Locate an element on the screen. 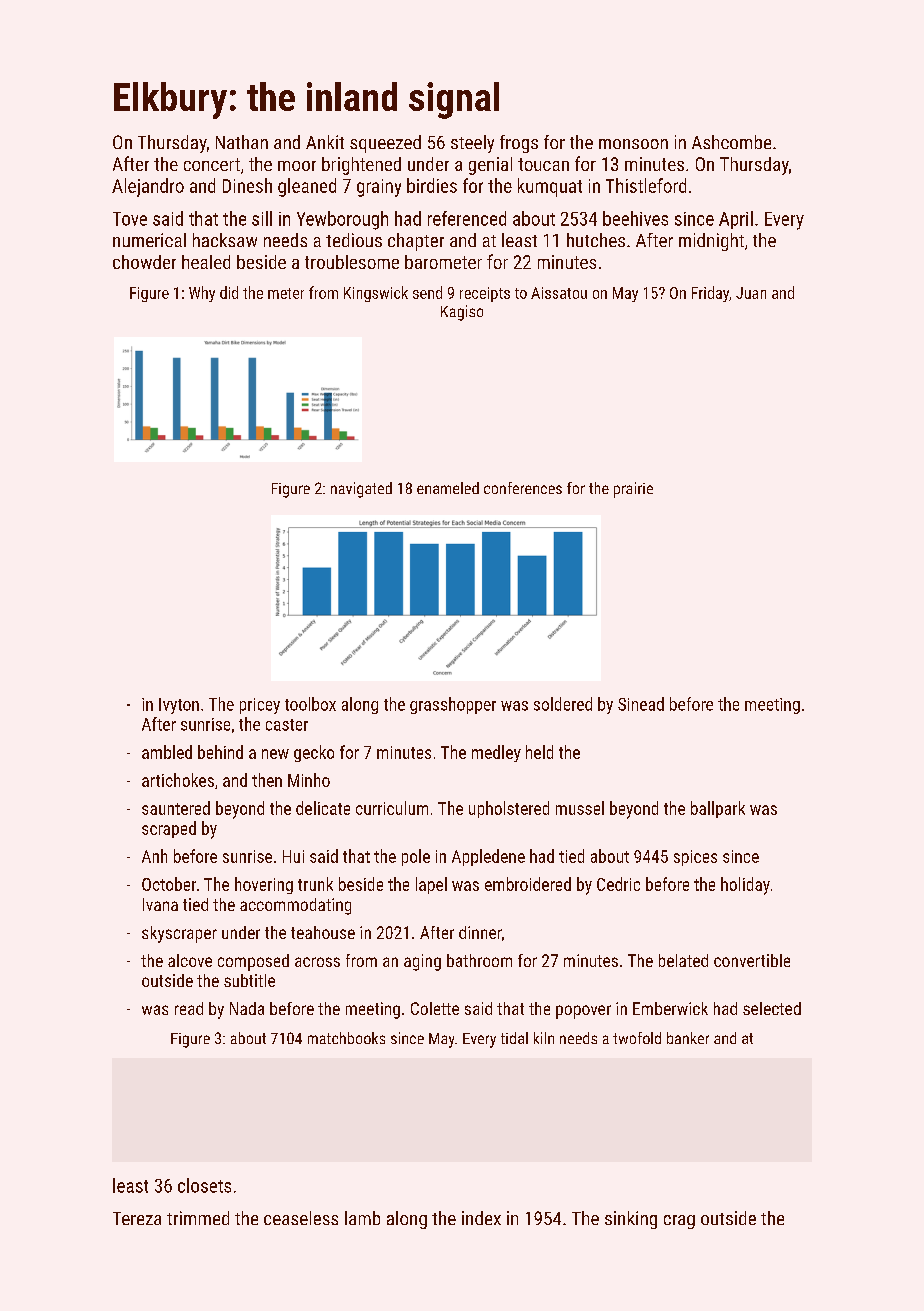  Anh is located at coordinates (154, 856).
